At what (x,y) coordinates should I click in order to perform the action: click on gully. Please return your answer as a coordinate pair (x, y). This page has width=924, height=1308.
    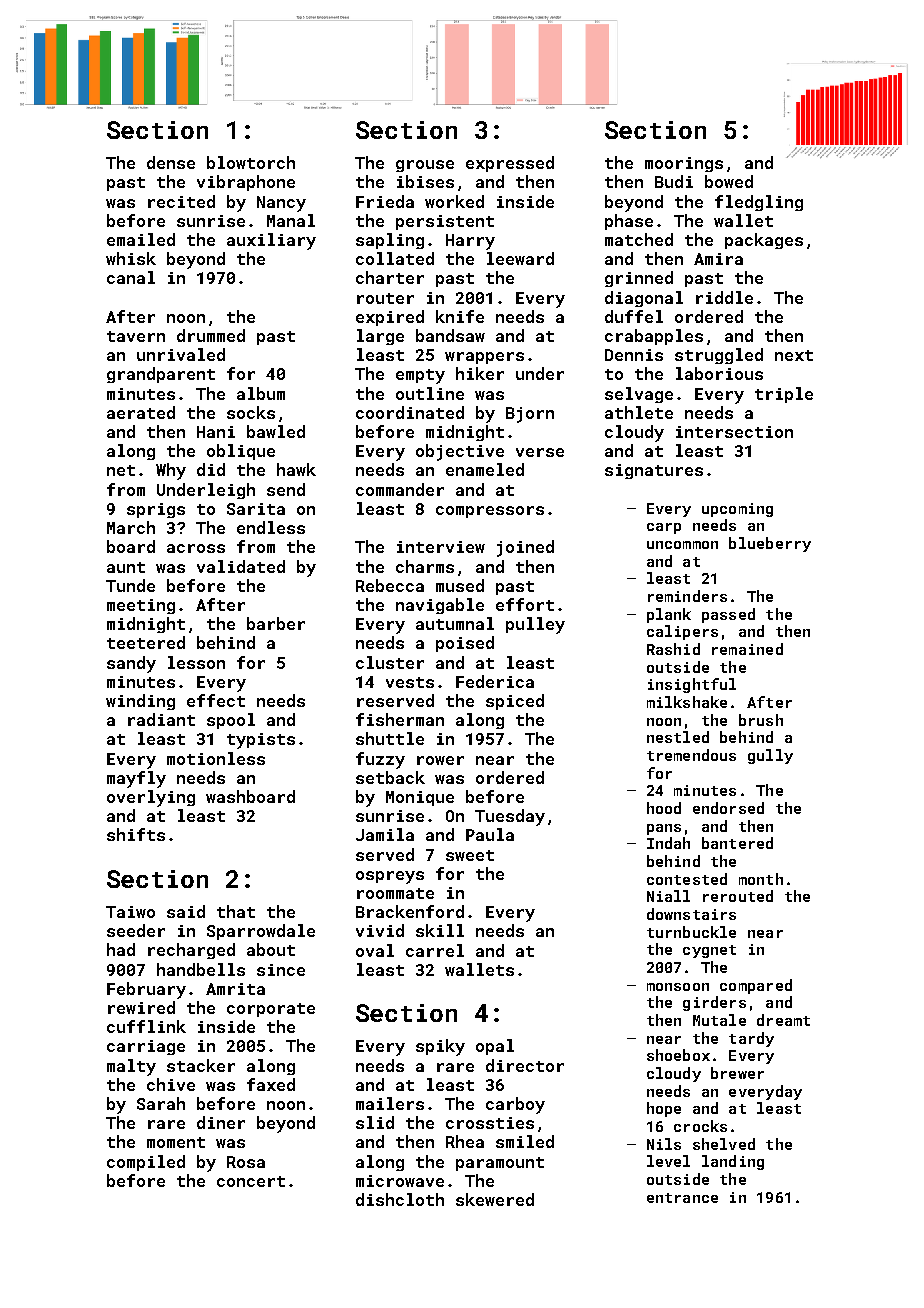
    Looking at the image, I should click on (770, 756).
